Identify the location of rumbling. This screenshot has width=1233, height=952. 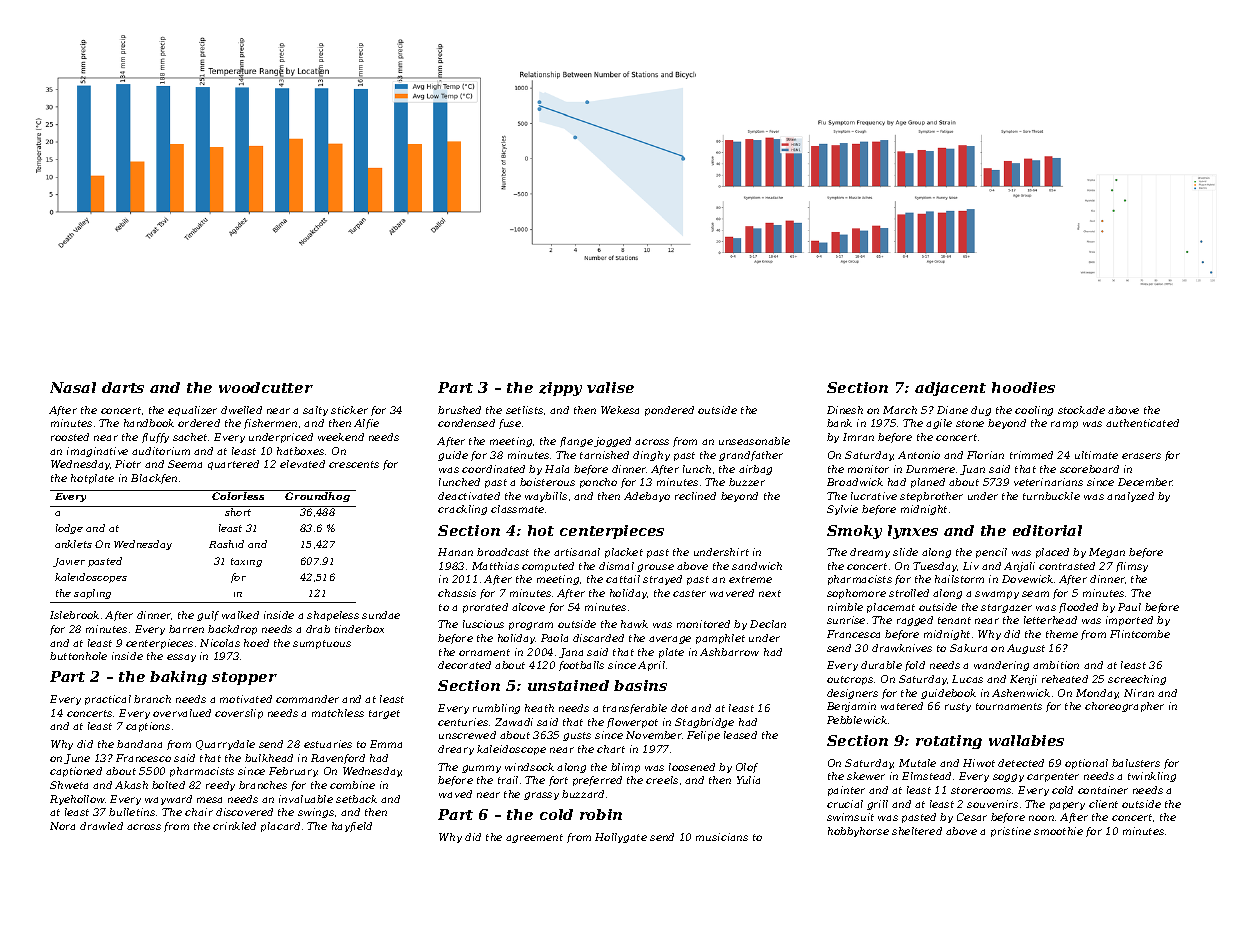
(496, 709).
